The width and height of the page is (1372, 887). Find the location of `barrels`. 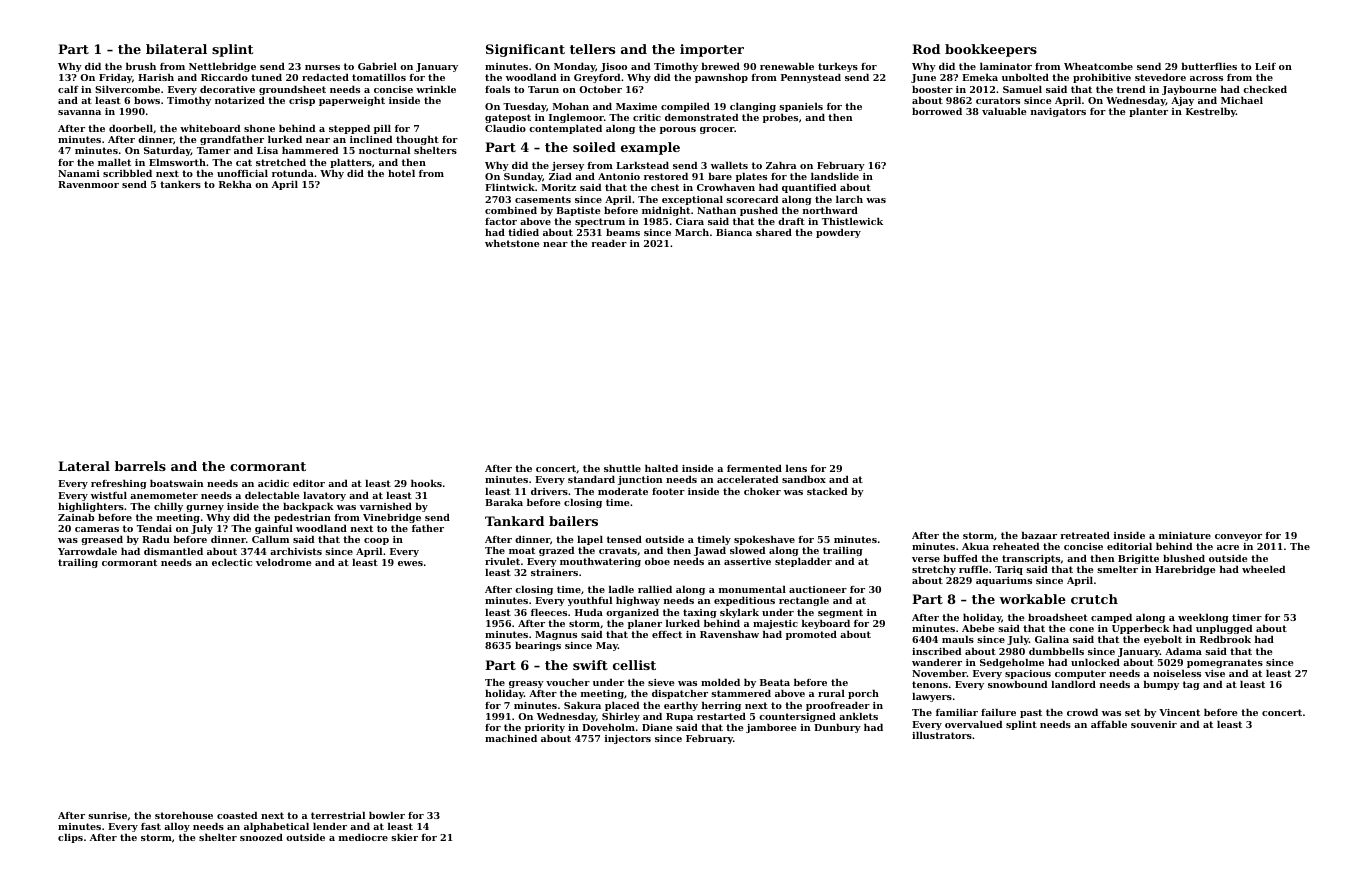

barrels is located at coordinates (140, 466).
